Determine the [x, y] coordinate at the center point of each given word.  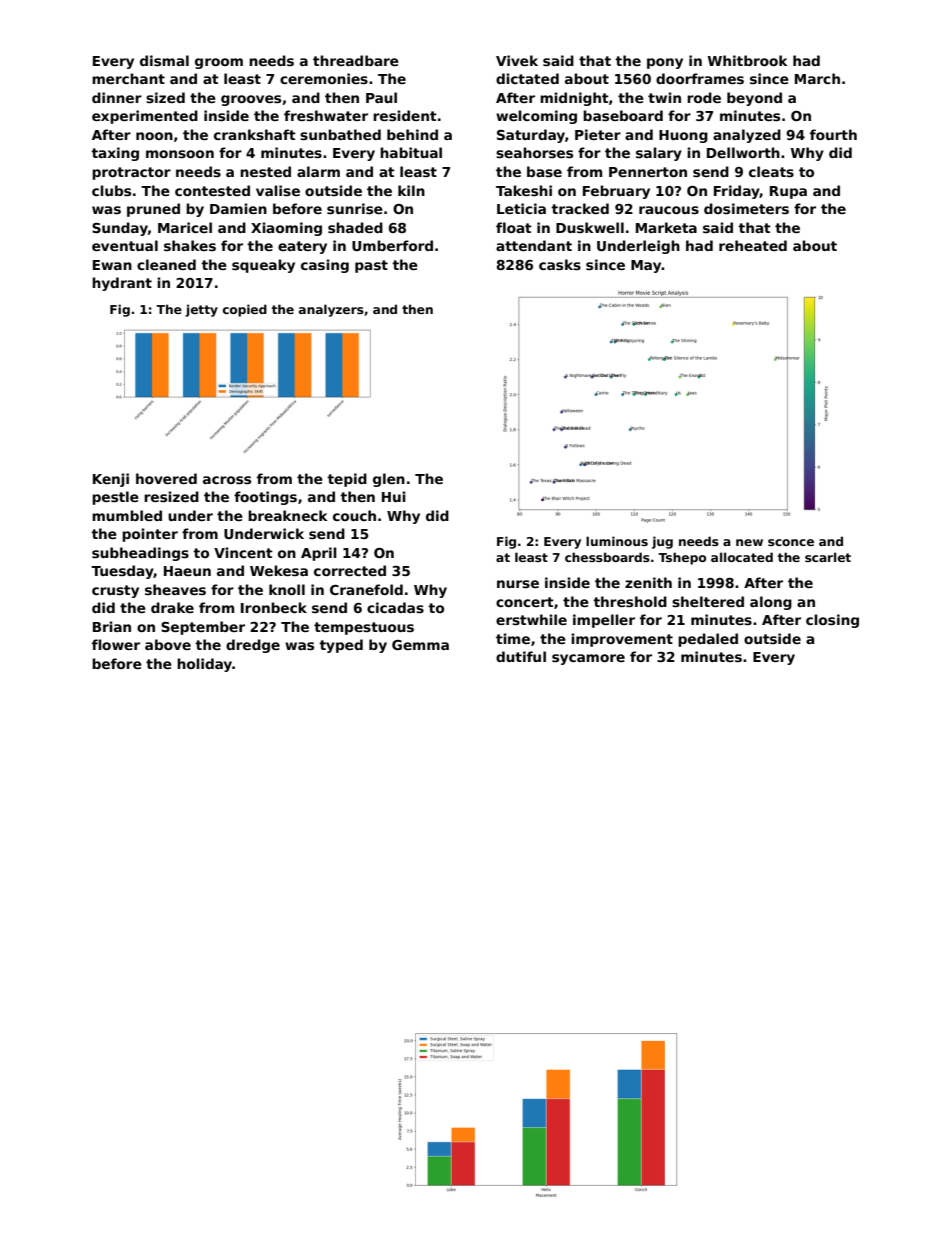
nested [265, 171]
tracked [580, 208]
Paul [381, 97]
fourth [833, 134]
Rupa [788, 192]
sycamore [588, 659]
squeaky [263, 266]
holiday [204, 665]
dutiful [521, 656]
